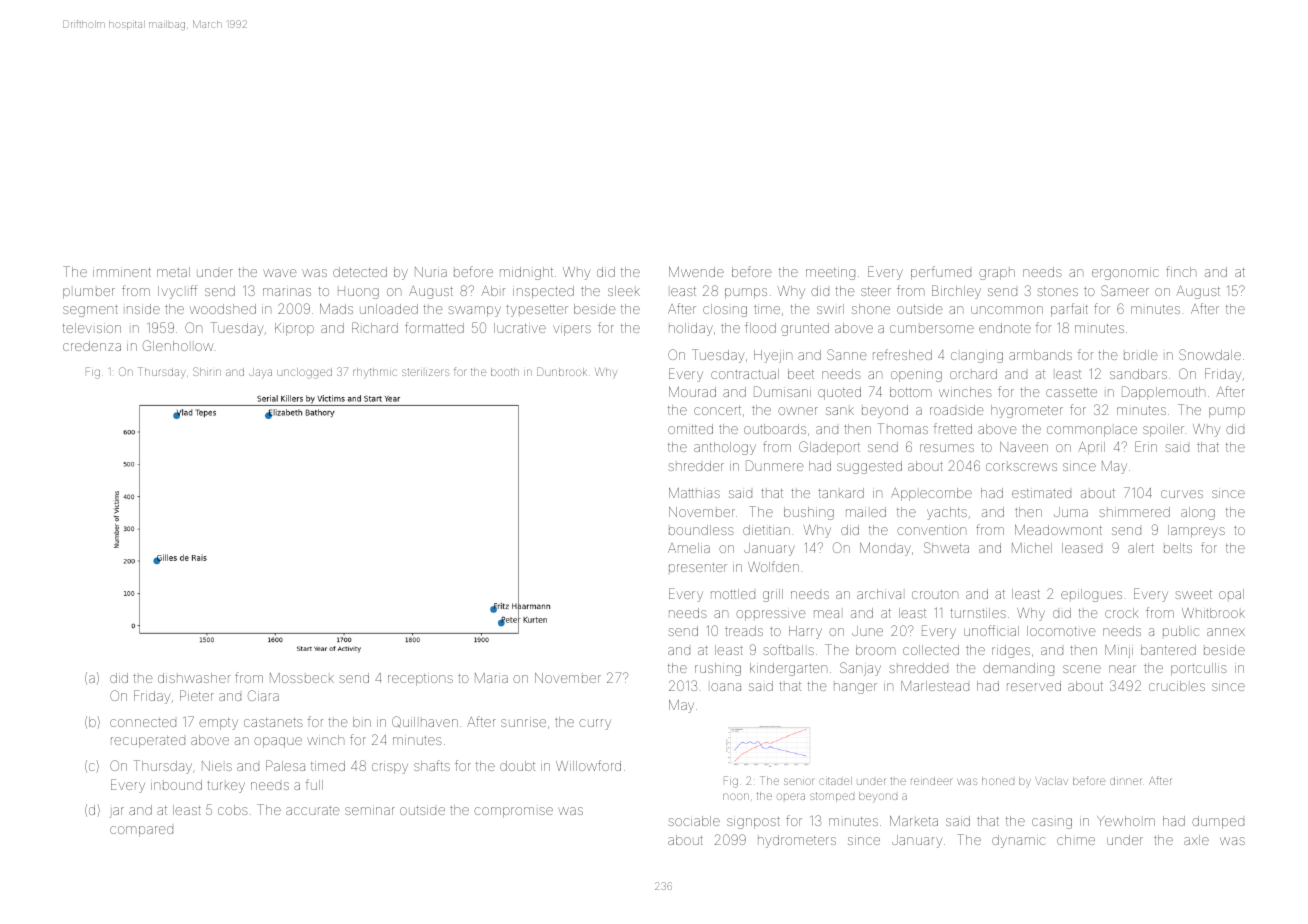  Describe the element at coordinates (1125, 274) in the image. I see `ergonomic` at that location.
